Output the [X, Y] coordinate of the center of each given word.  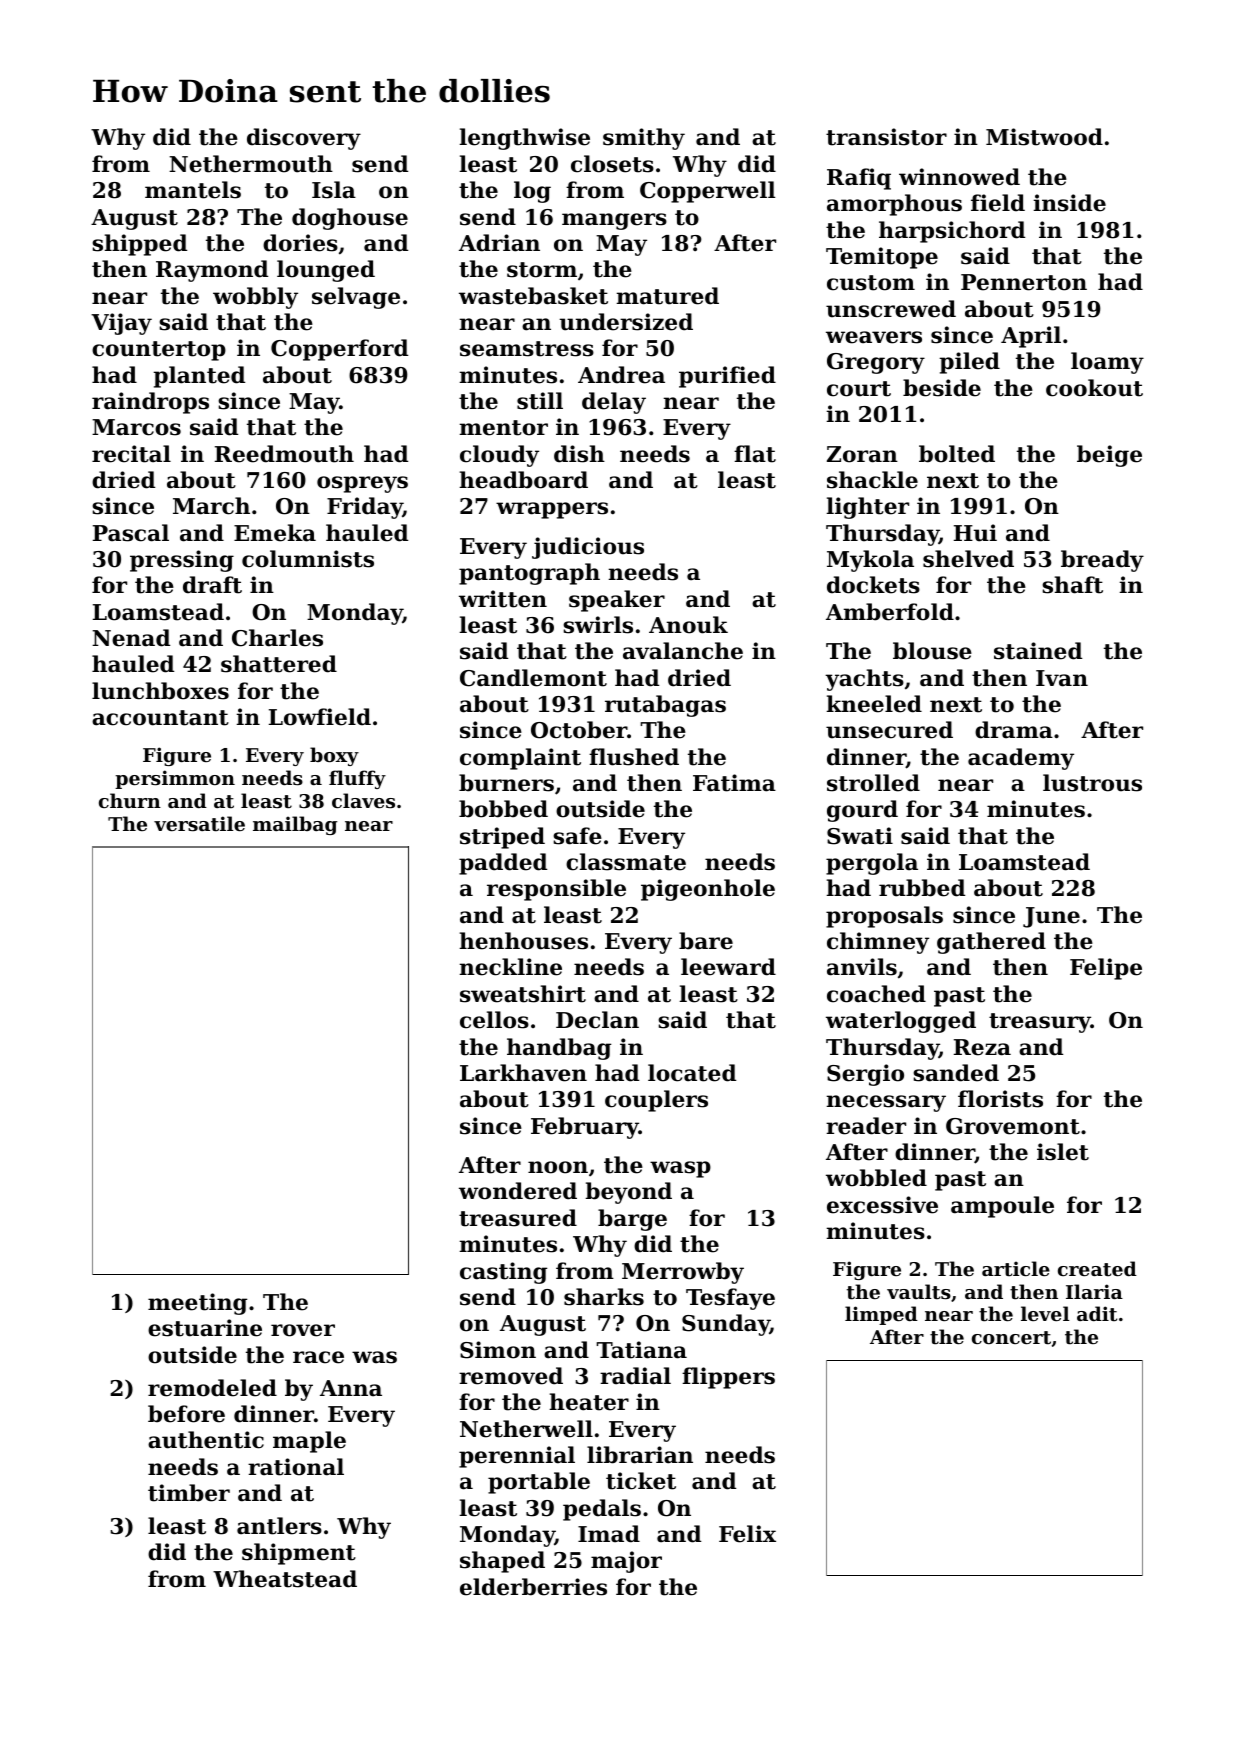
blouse [932, 651]
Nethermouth [251, 164]
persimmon [175, 779]
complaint [520, 759]
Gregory [876, 363]
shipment [299, 1554]
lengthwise [524, 139]
